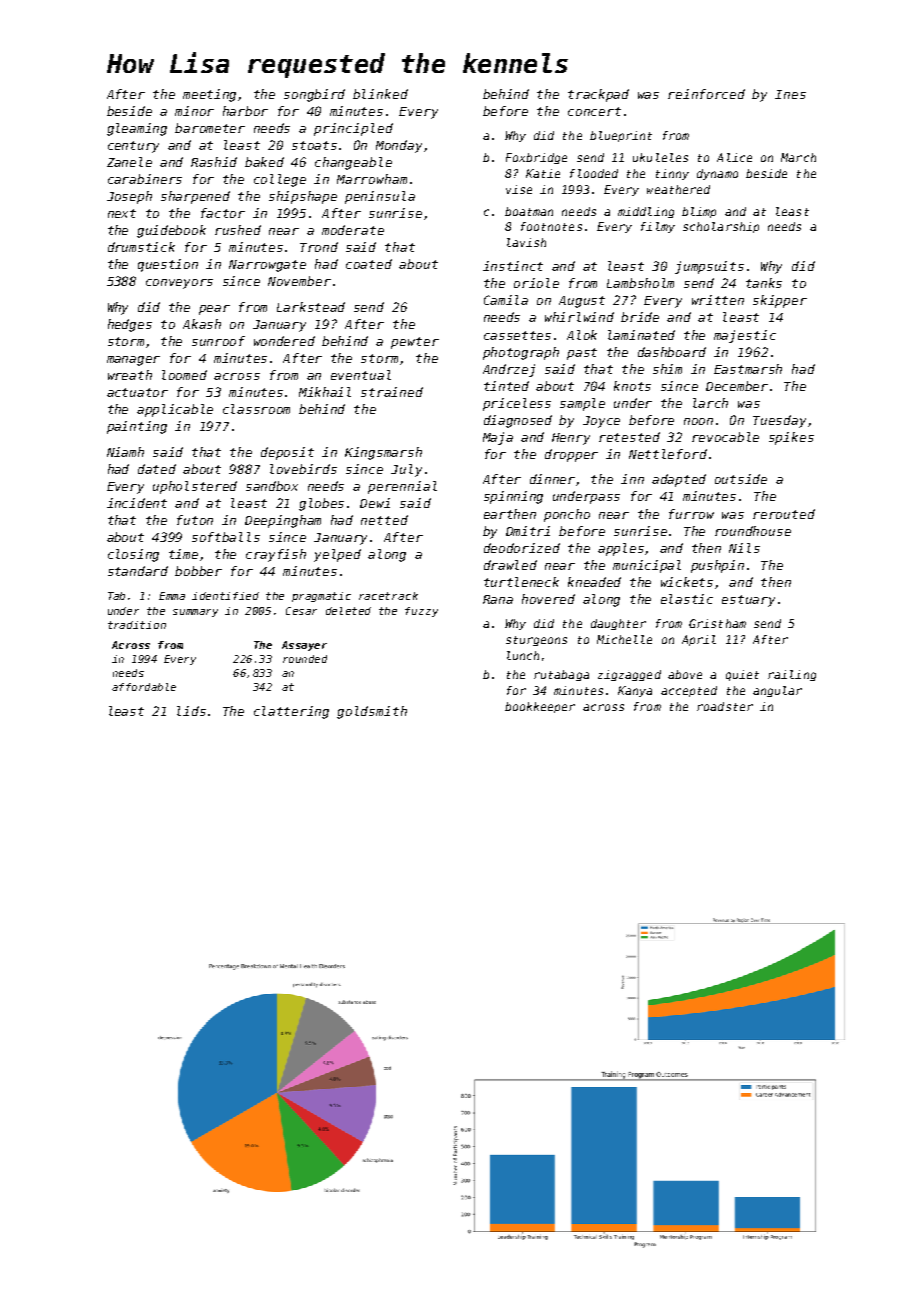  I want to click on pewter, so click(415, 343).
